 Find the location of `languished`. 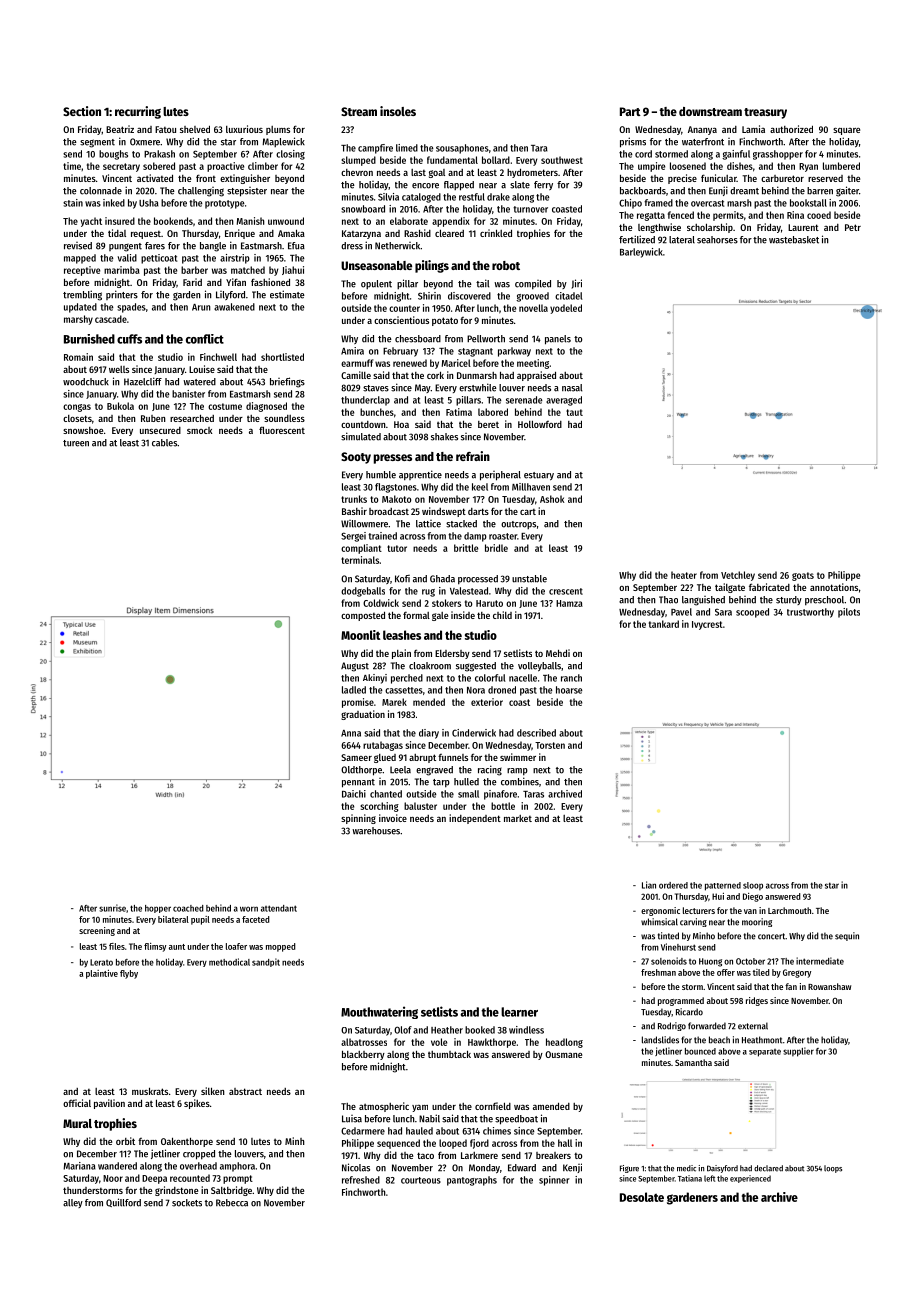

languished is located at coordinates (703, 601).
